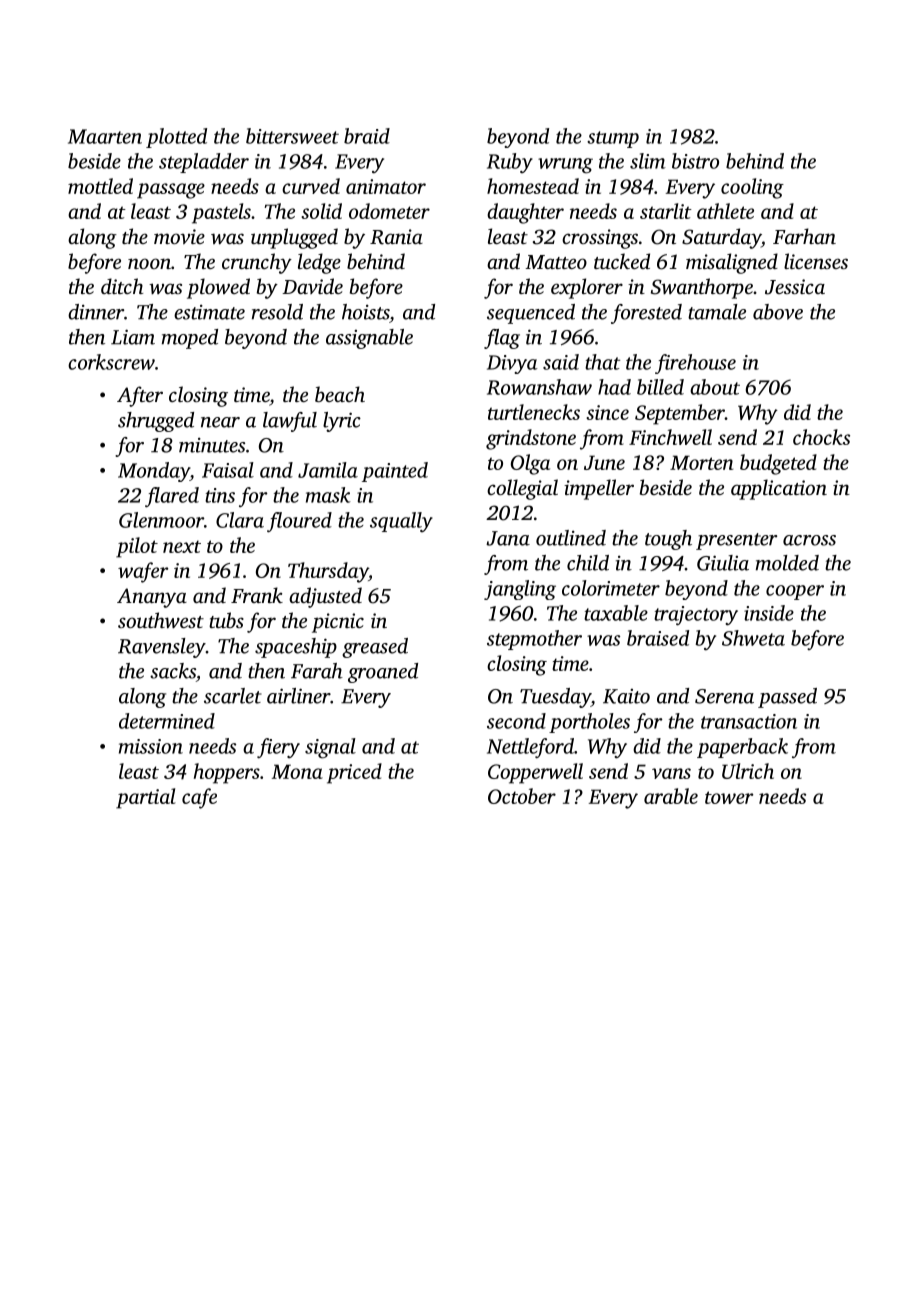 The width and height of the page is (924, 1311). What do you see at coordinates (105, 136) in the page?
I see `Maarten` at bounding box center [105, 136].
